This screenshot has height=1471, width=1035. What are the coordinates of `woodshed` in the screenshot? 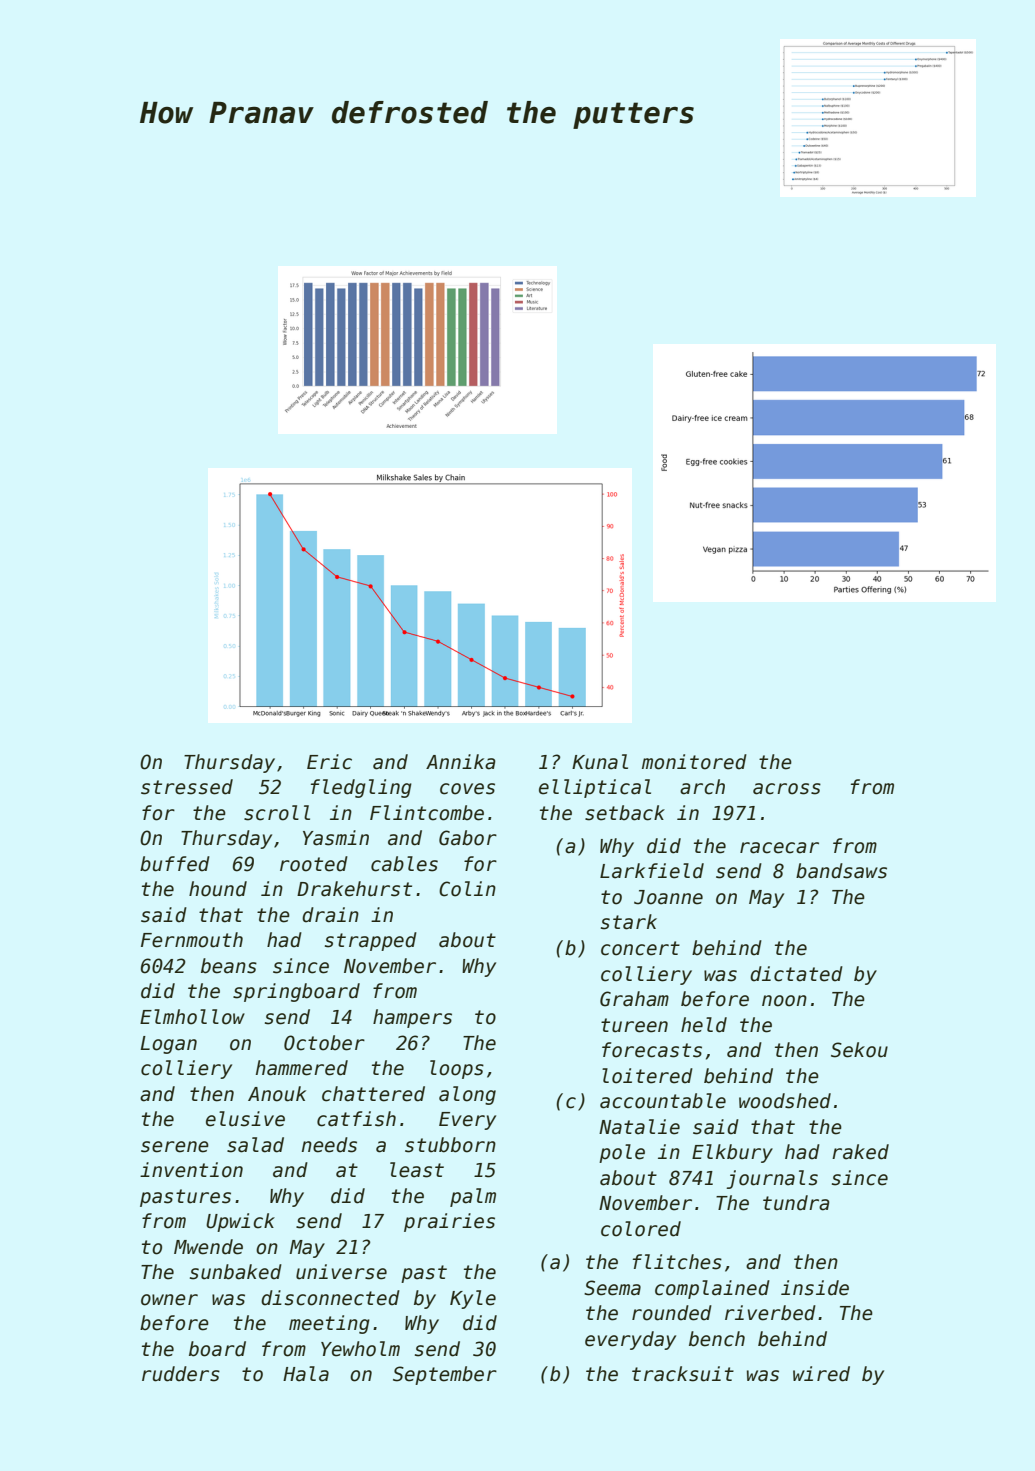 It's located at (785, 1101).
